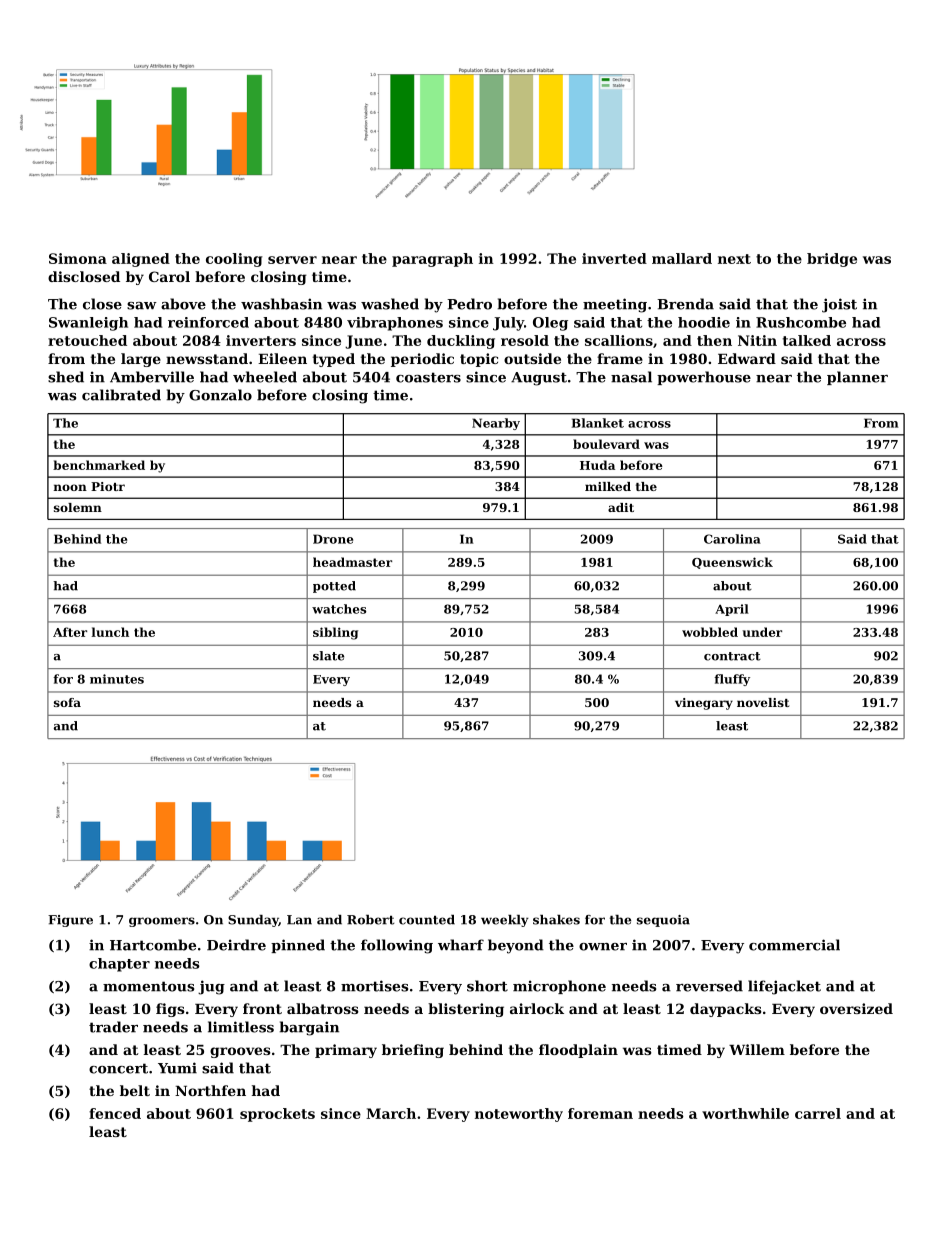 The width and height of the screenshot is (952, 1233). Describe the element at coordinates (334, 587) in the screenshot. I see `potted` at that location.
